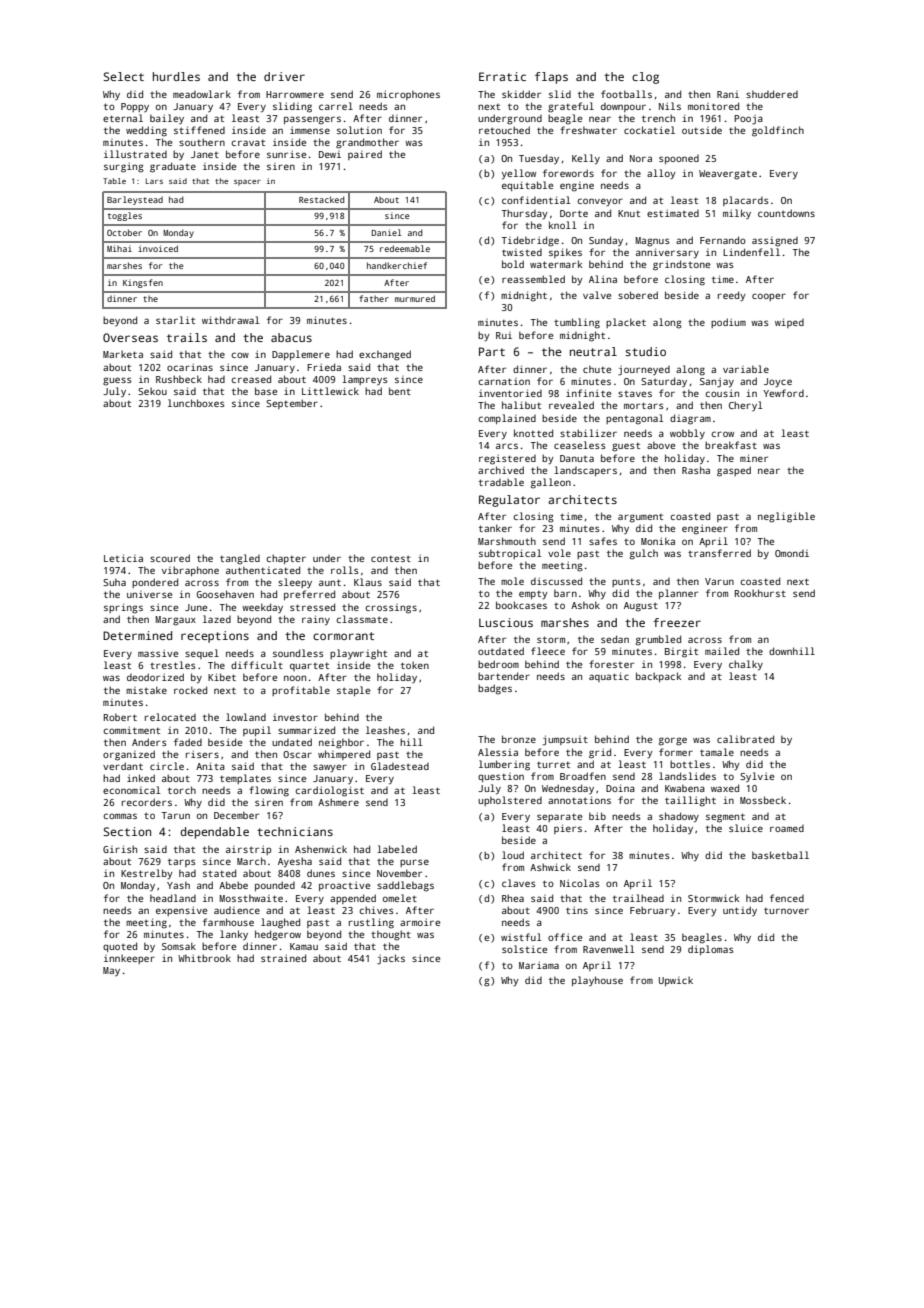  Describe the element at coordinates (262, 608) in the document. I see `weekday` at that location.
